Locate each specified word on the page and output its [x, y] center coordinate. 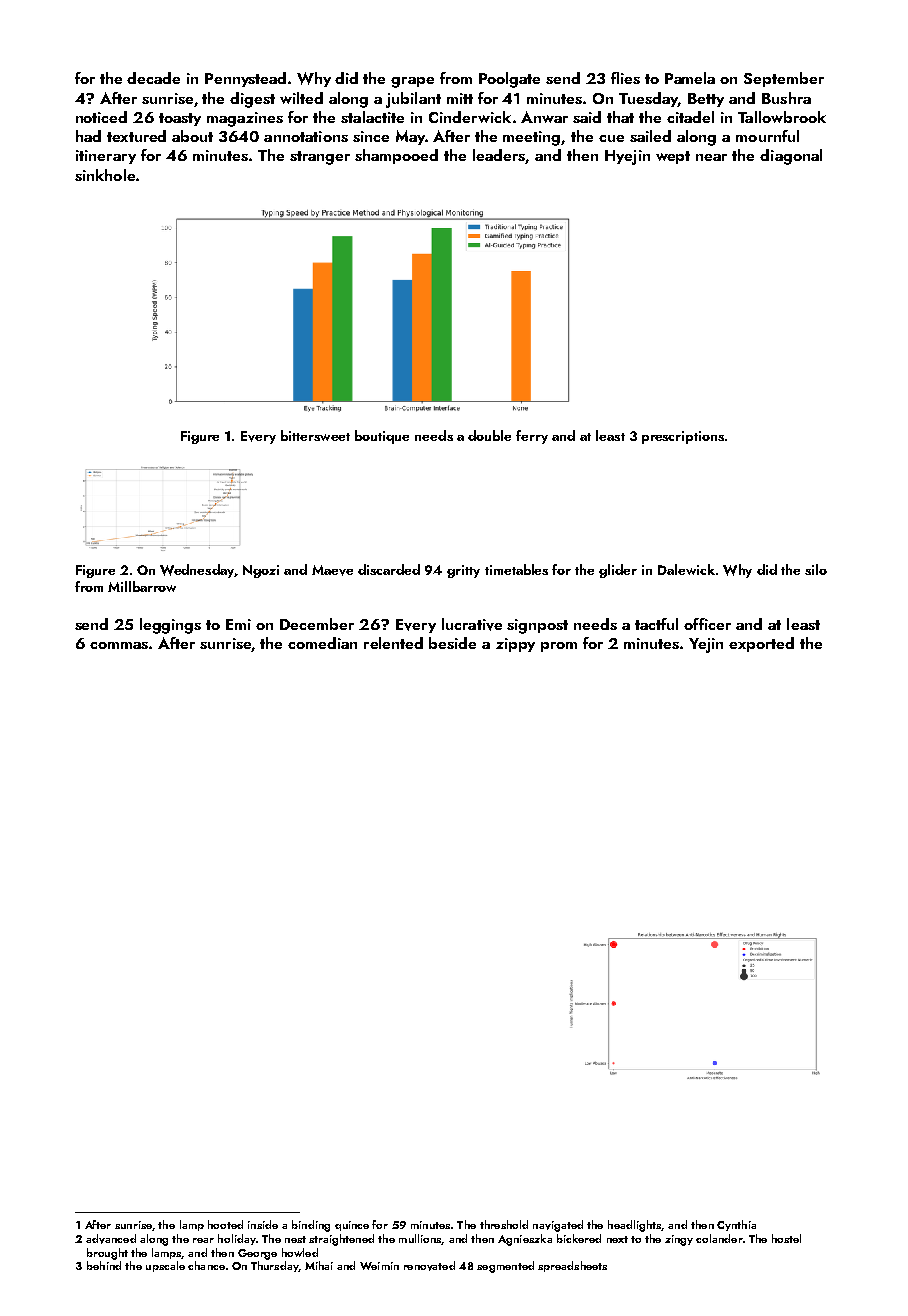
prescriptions [683, 437]
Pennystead [245, 79]
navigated [558, 1226]
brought [107, 1254]
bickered [579, 1238]
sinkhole [105, 175]
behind [104, 1265]
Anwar [544, 117]
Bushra [786, 98]
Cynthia [736, 1225]
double [489, 435]
